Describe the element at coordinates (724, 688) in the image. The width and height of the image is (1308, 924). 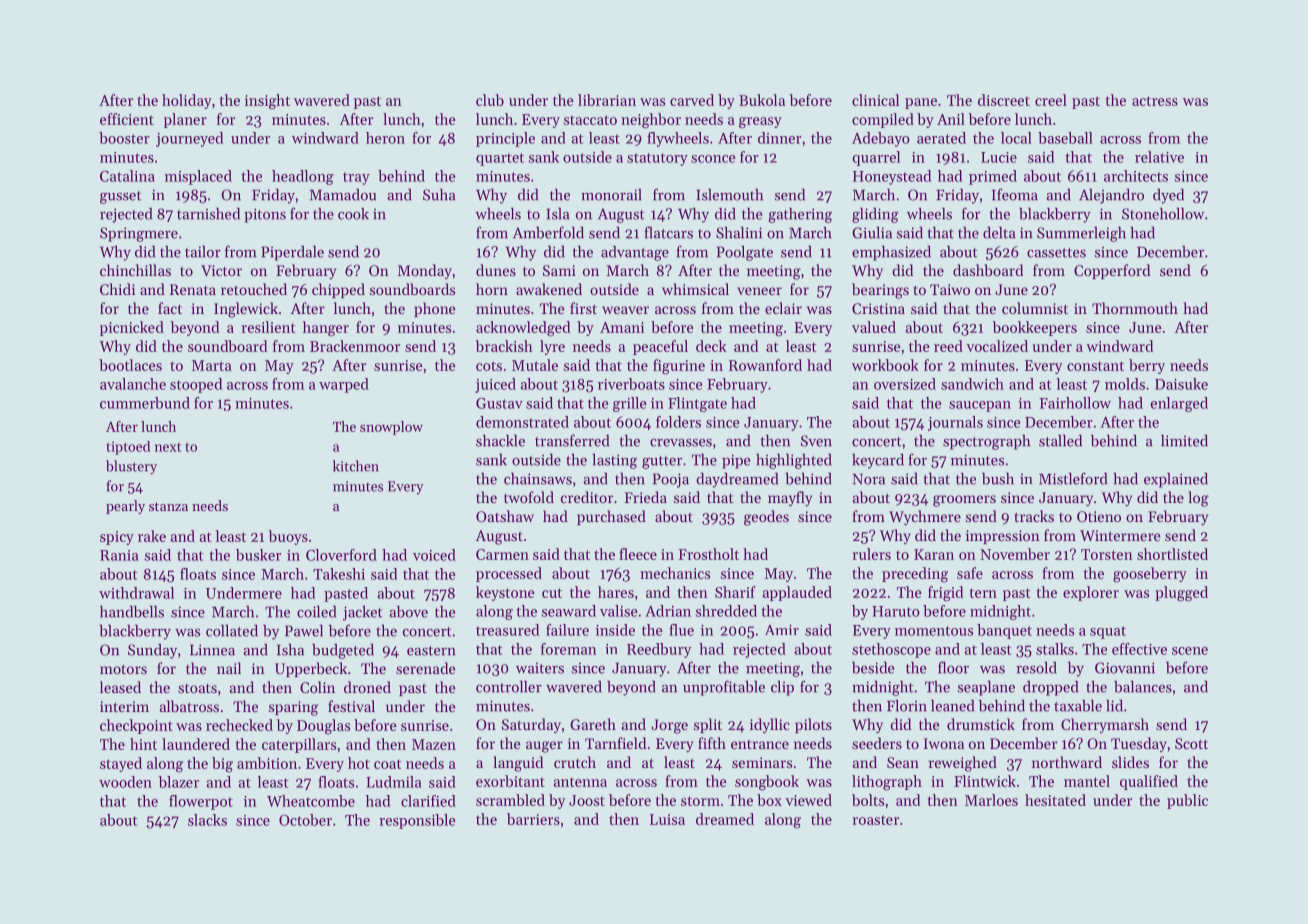
I see `unprofitable` at that location.
